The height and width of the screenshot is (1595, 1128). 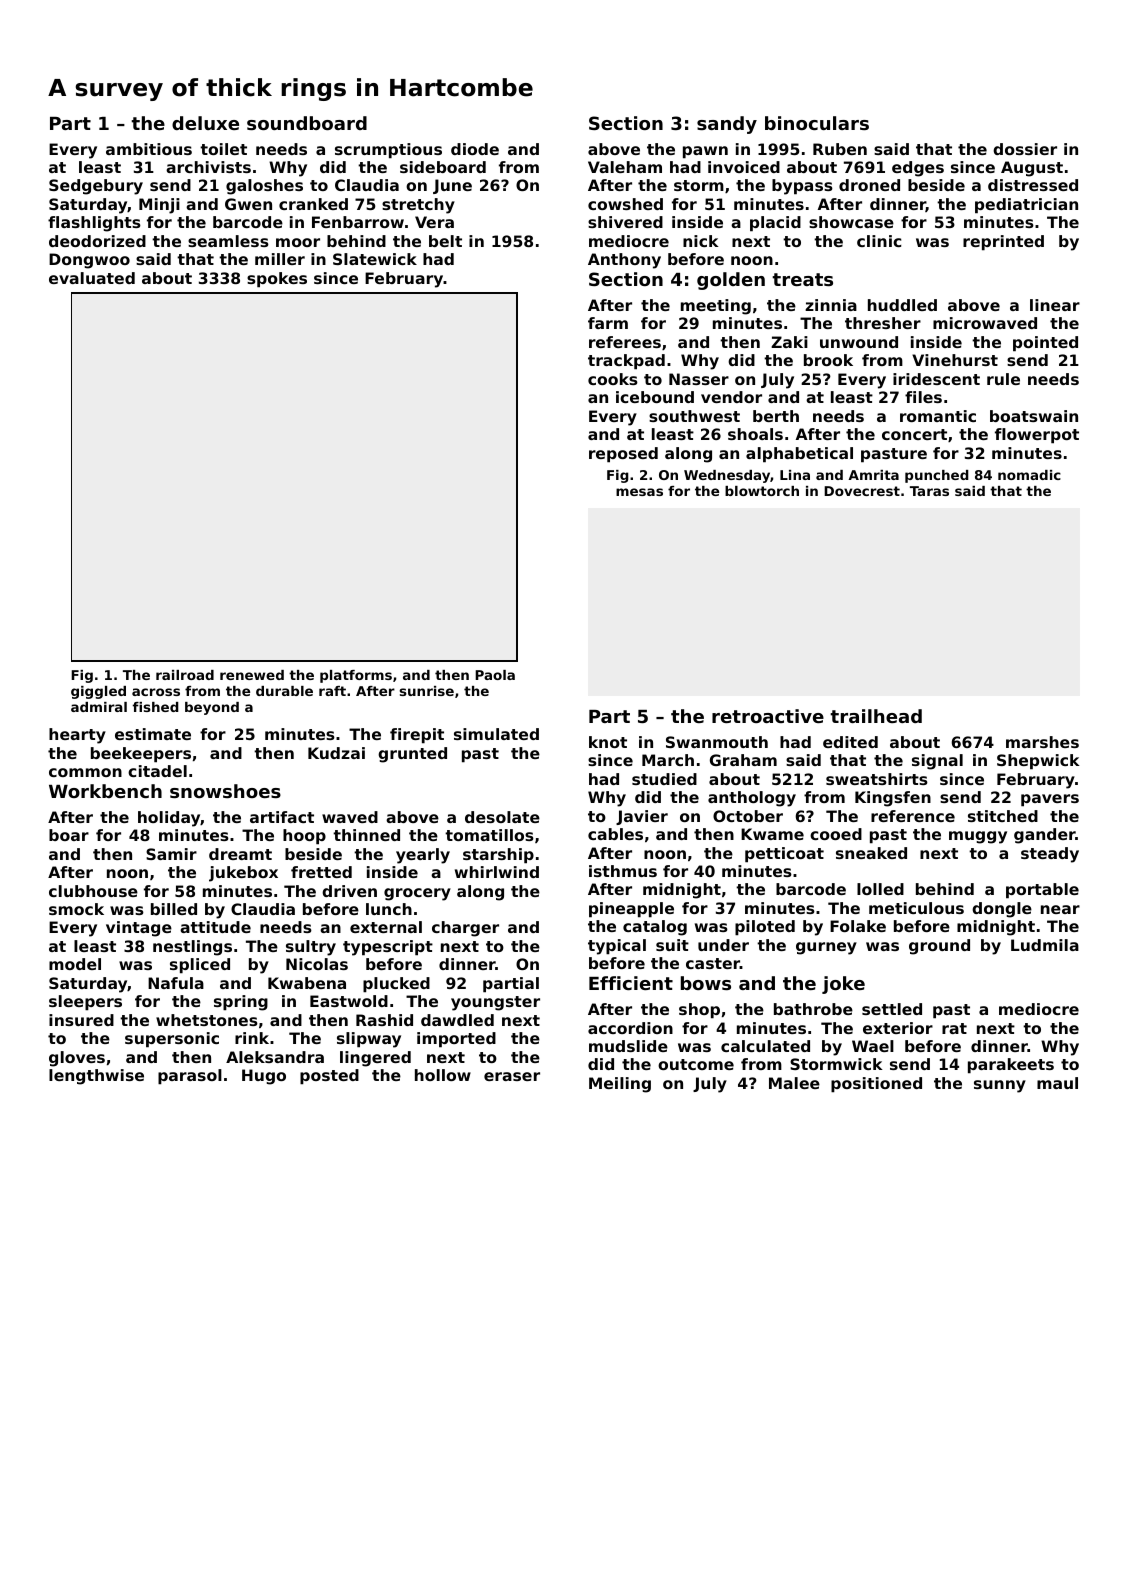 I want to click on farm, so click(x=608, y=323).
